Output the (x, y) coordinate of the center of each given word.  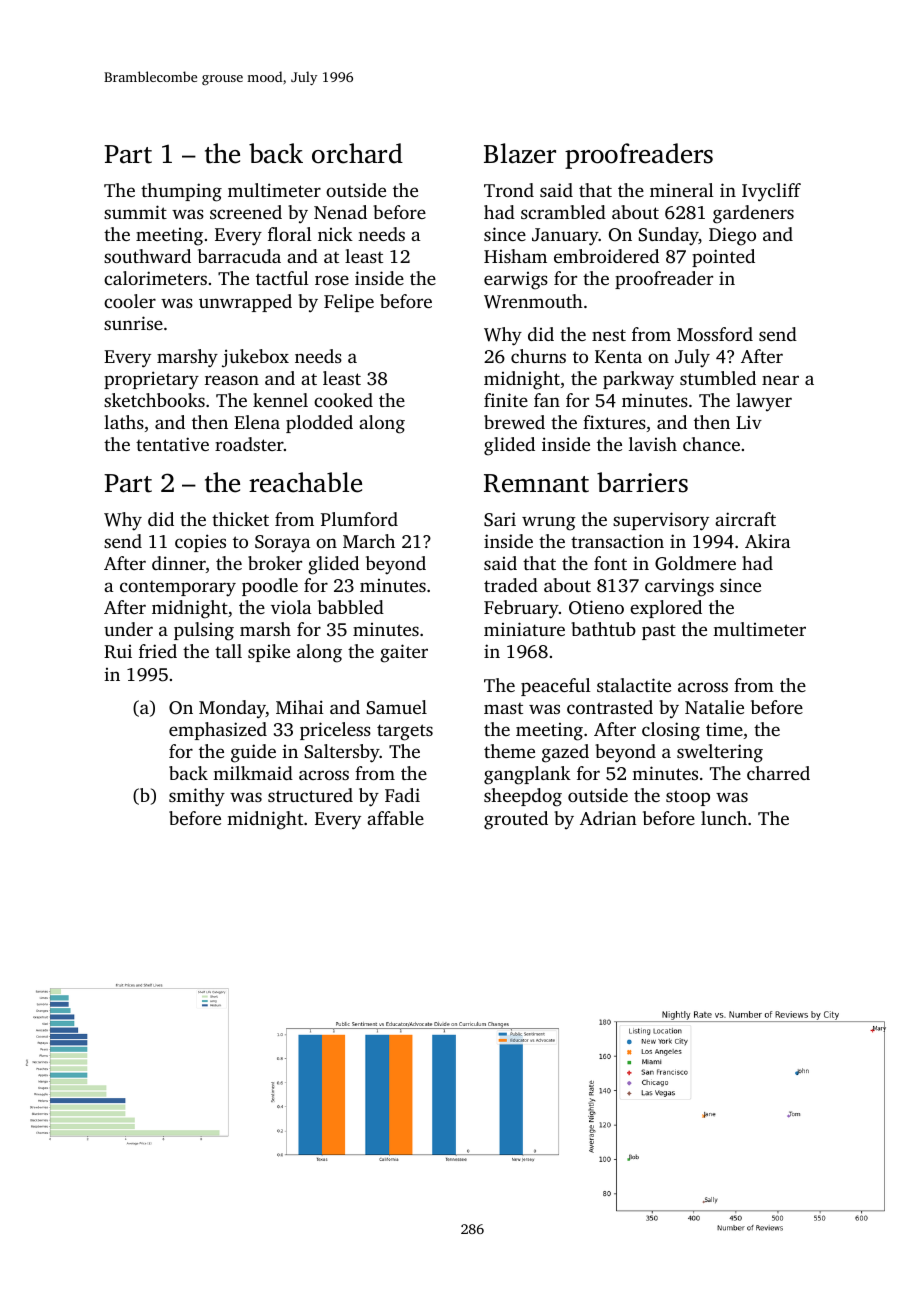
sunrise (133, 323)
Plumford (359, 519)
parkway (638, 380)
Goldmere (695, 563)
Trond (509, 190)
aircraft (745, 519)
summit (135, 212)
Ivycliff (771, 192)
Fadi (402, 795)
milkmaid (253, 773)
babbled (351, 607)
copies (200, 543)
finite (506, 400)
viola (291, 607)
